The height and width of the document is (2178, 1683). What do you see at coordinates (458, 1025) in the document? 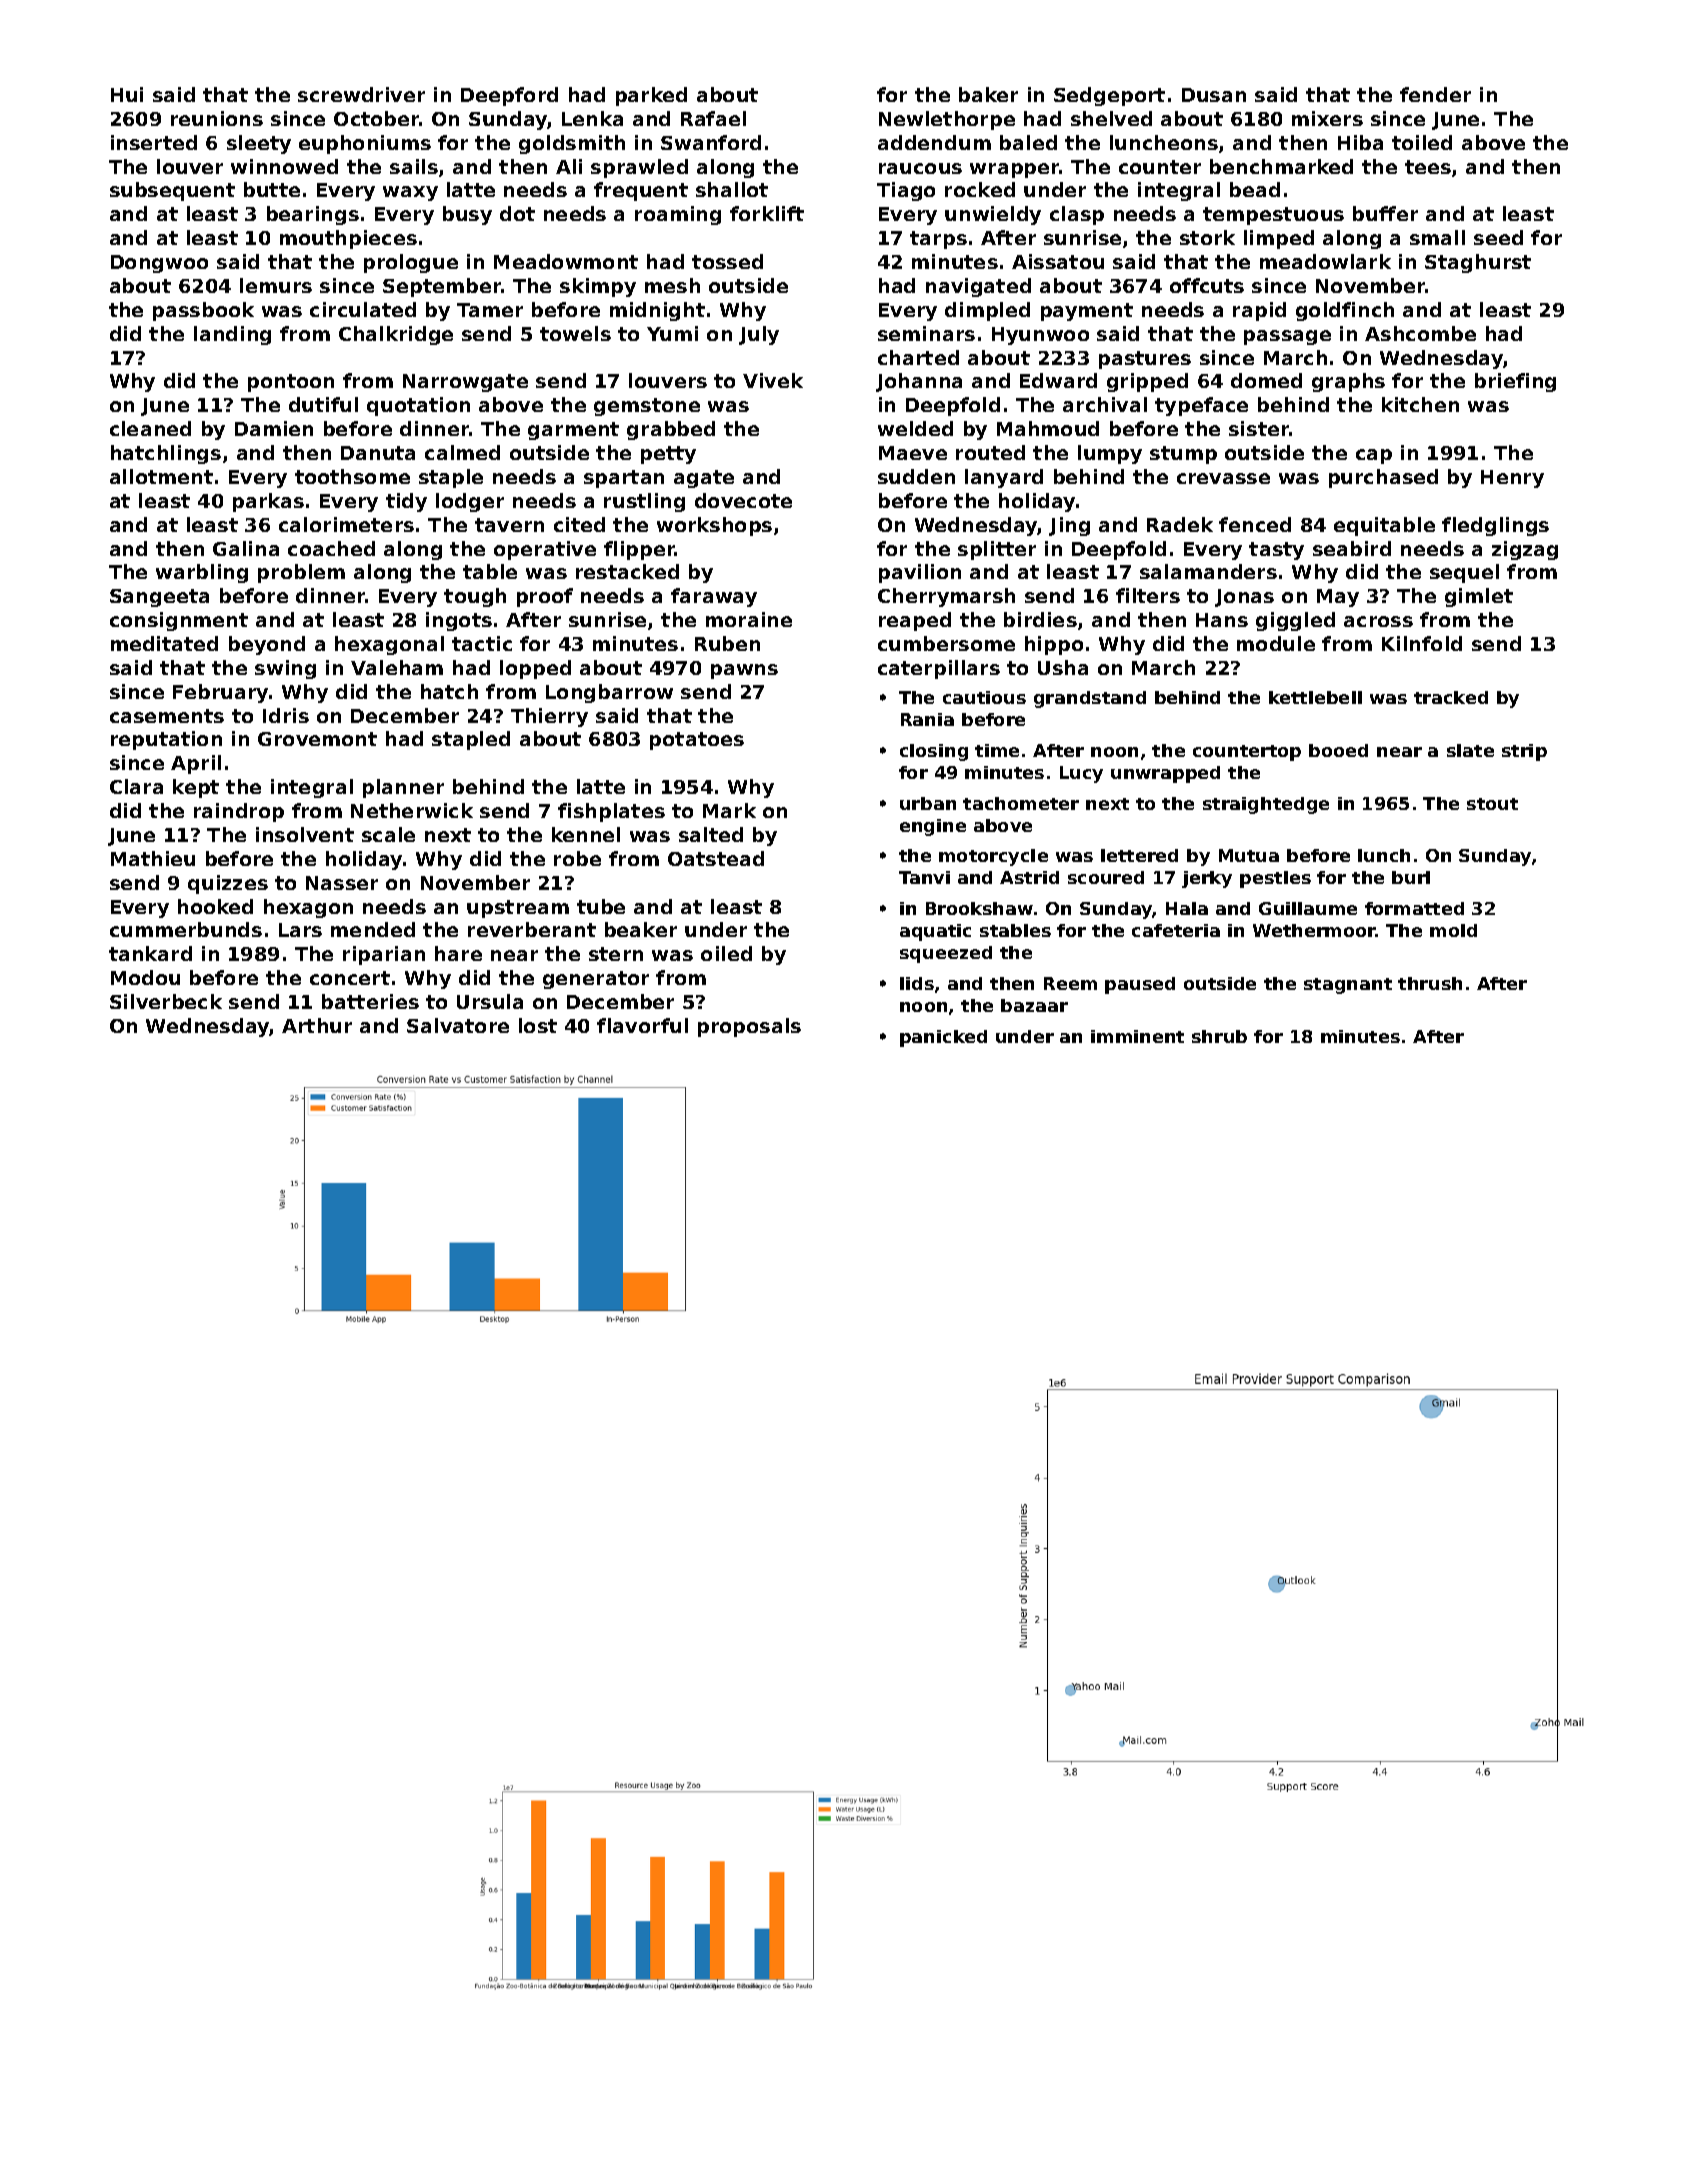
I see `Salvatore` at bounding box center [458, 1025].
